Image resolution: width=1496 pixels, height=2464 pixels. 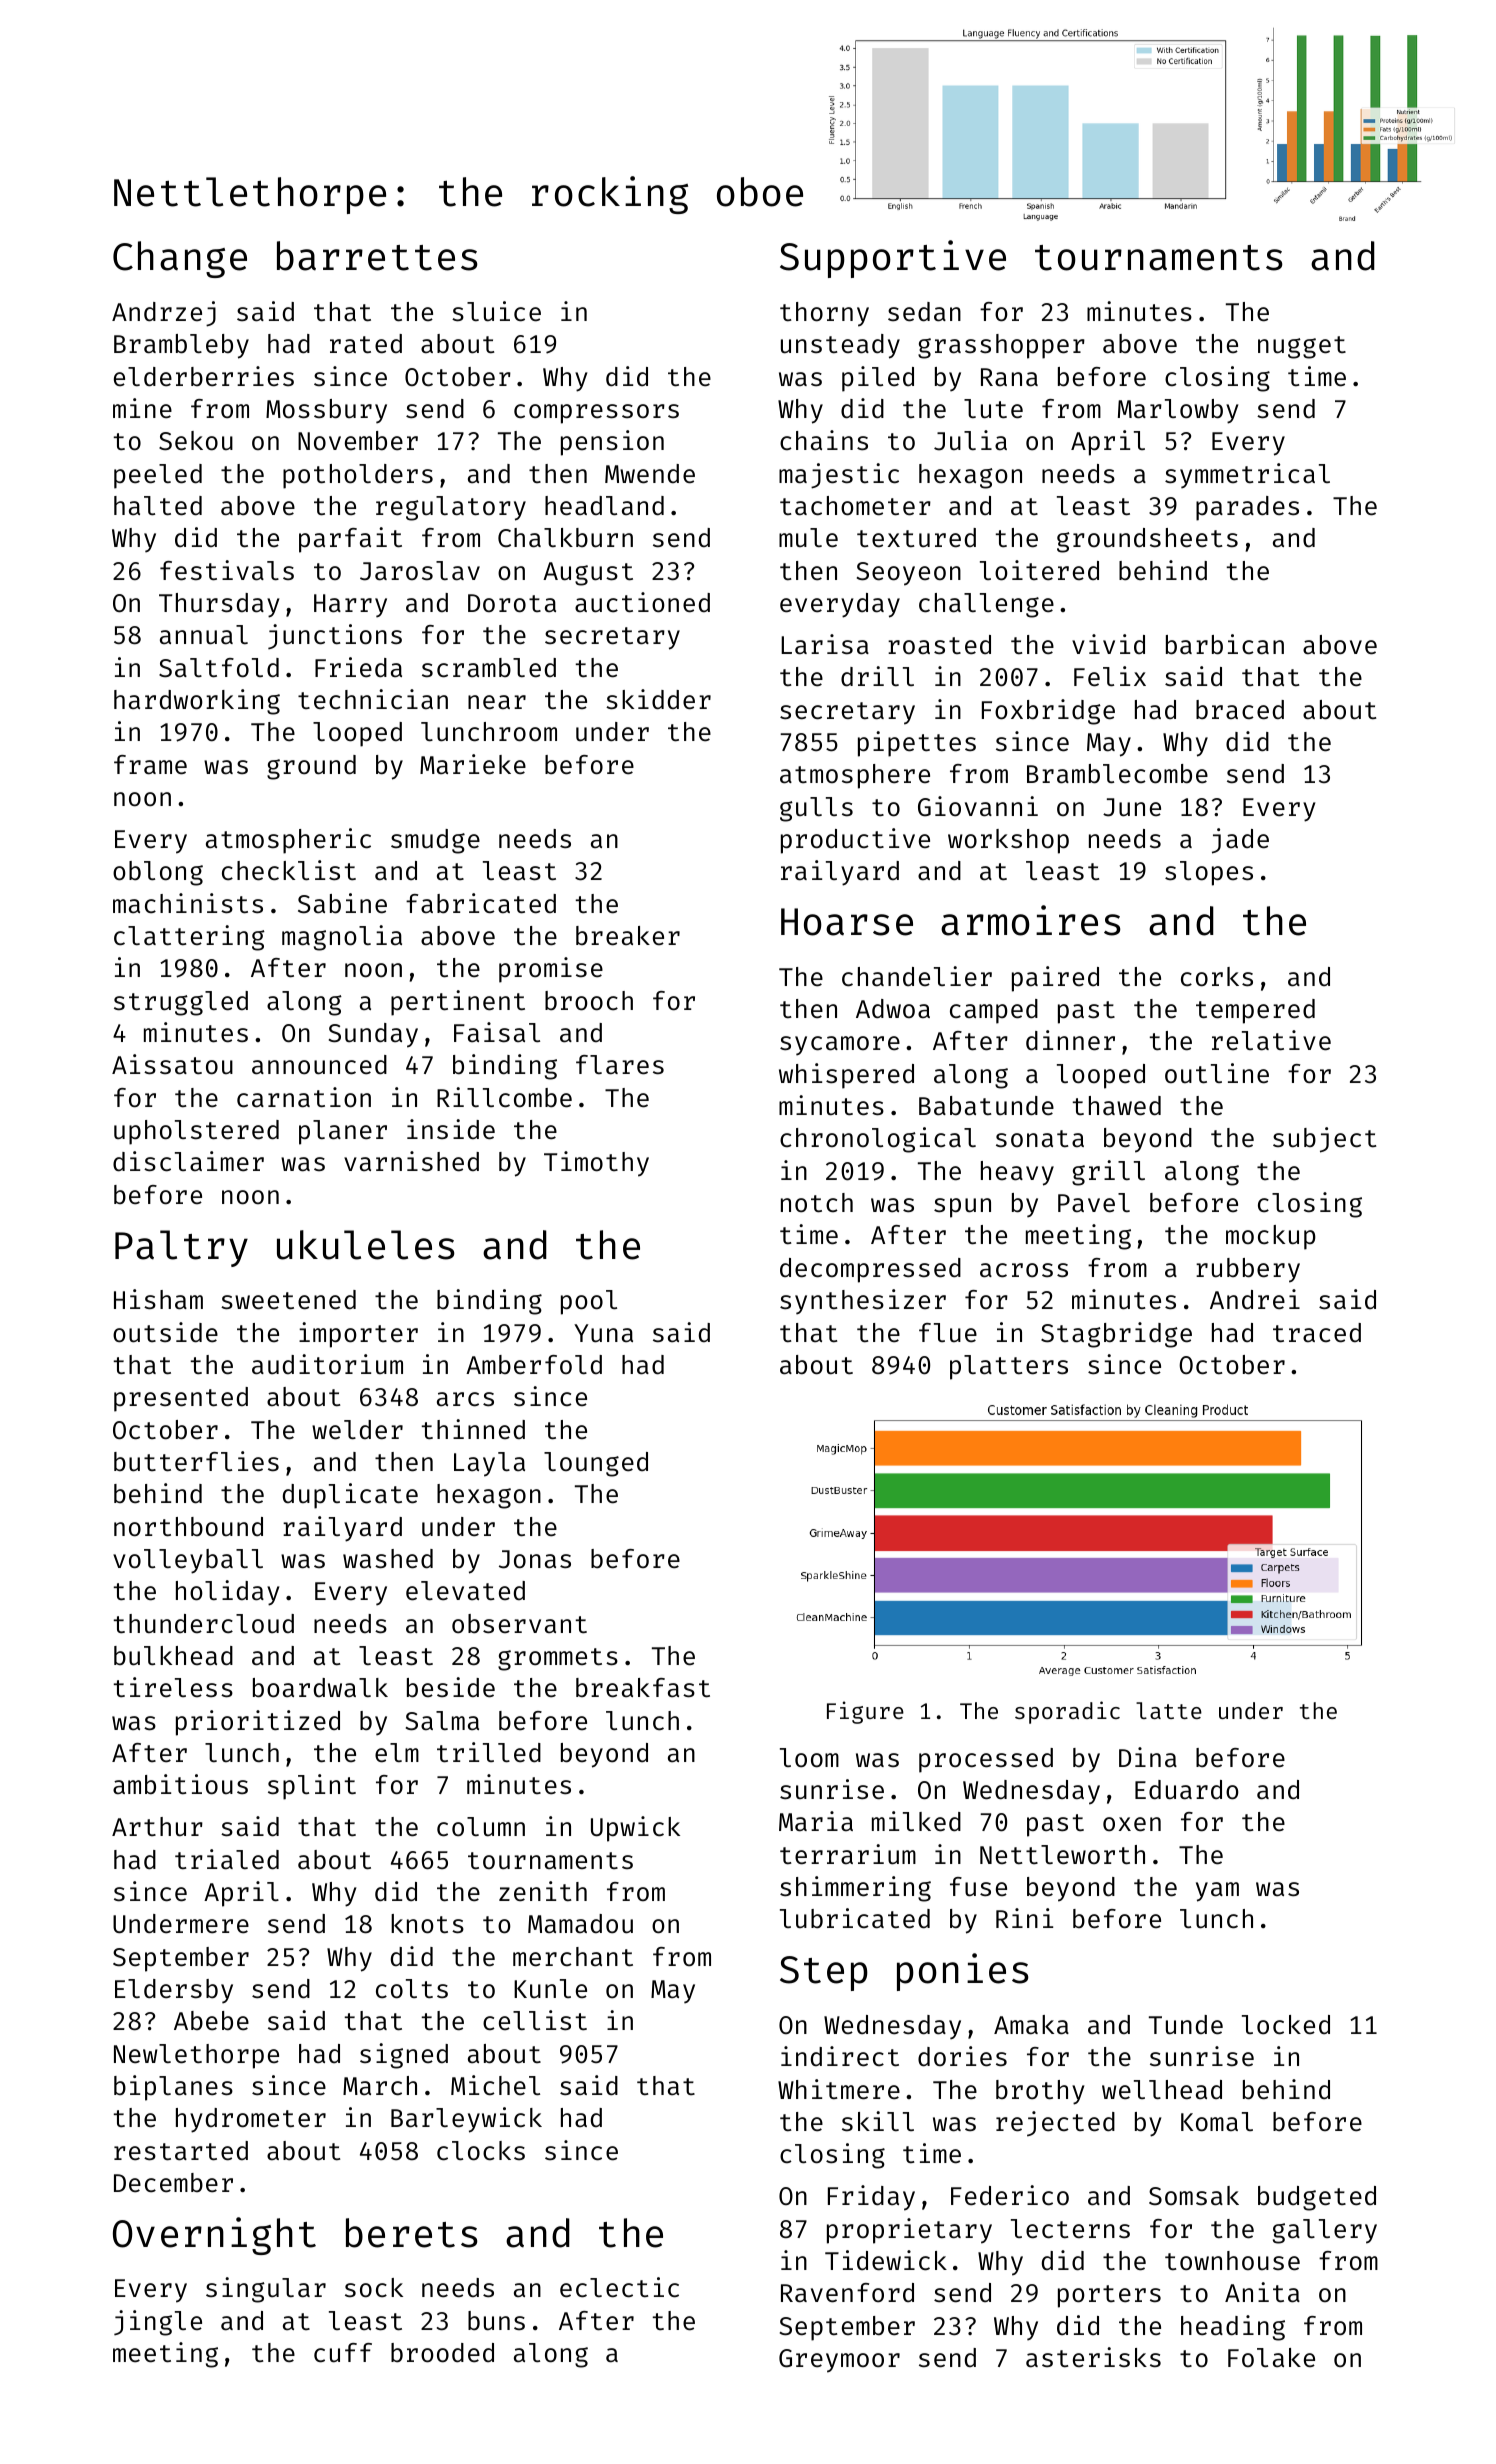 I want to click on Jonas, so click(x=535, y=1559).
